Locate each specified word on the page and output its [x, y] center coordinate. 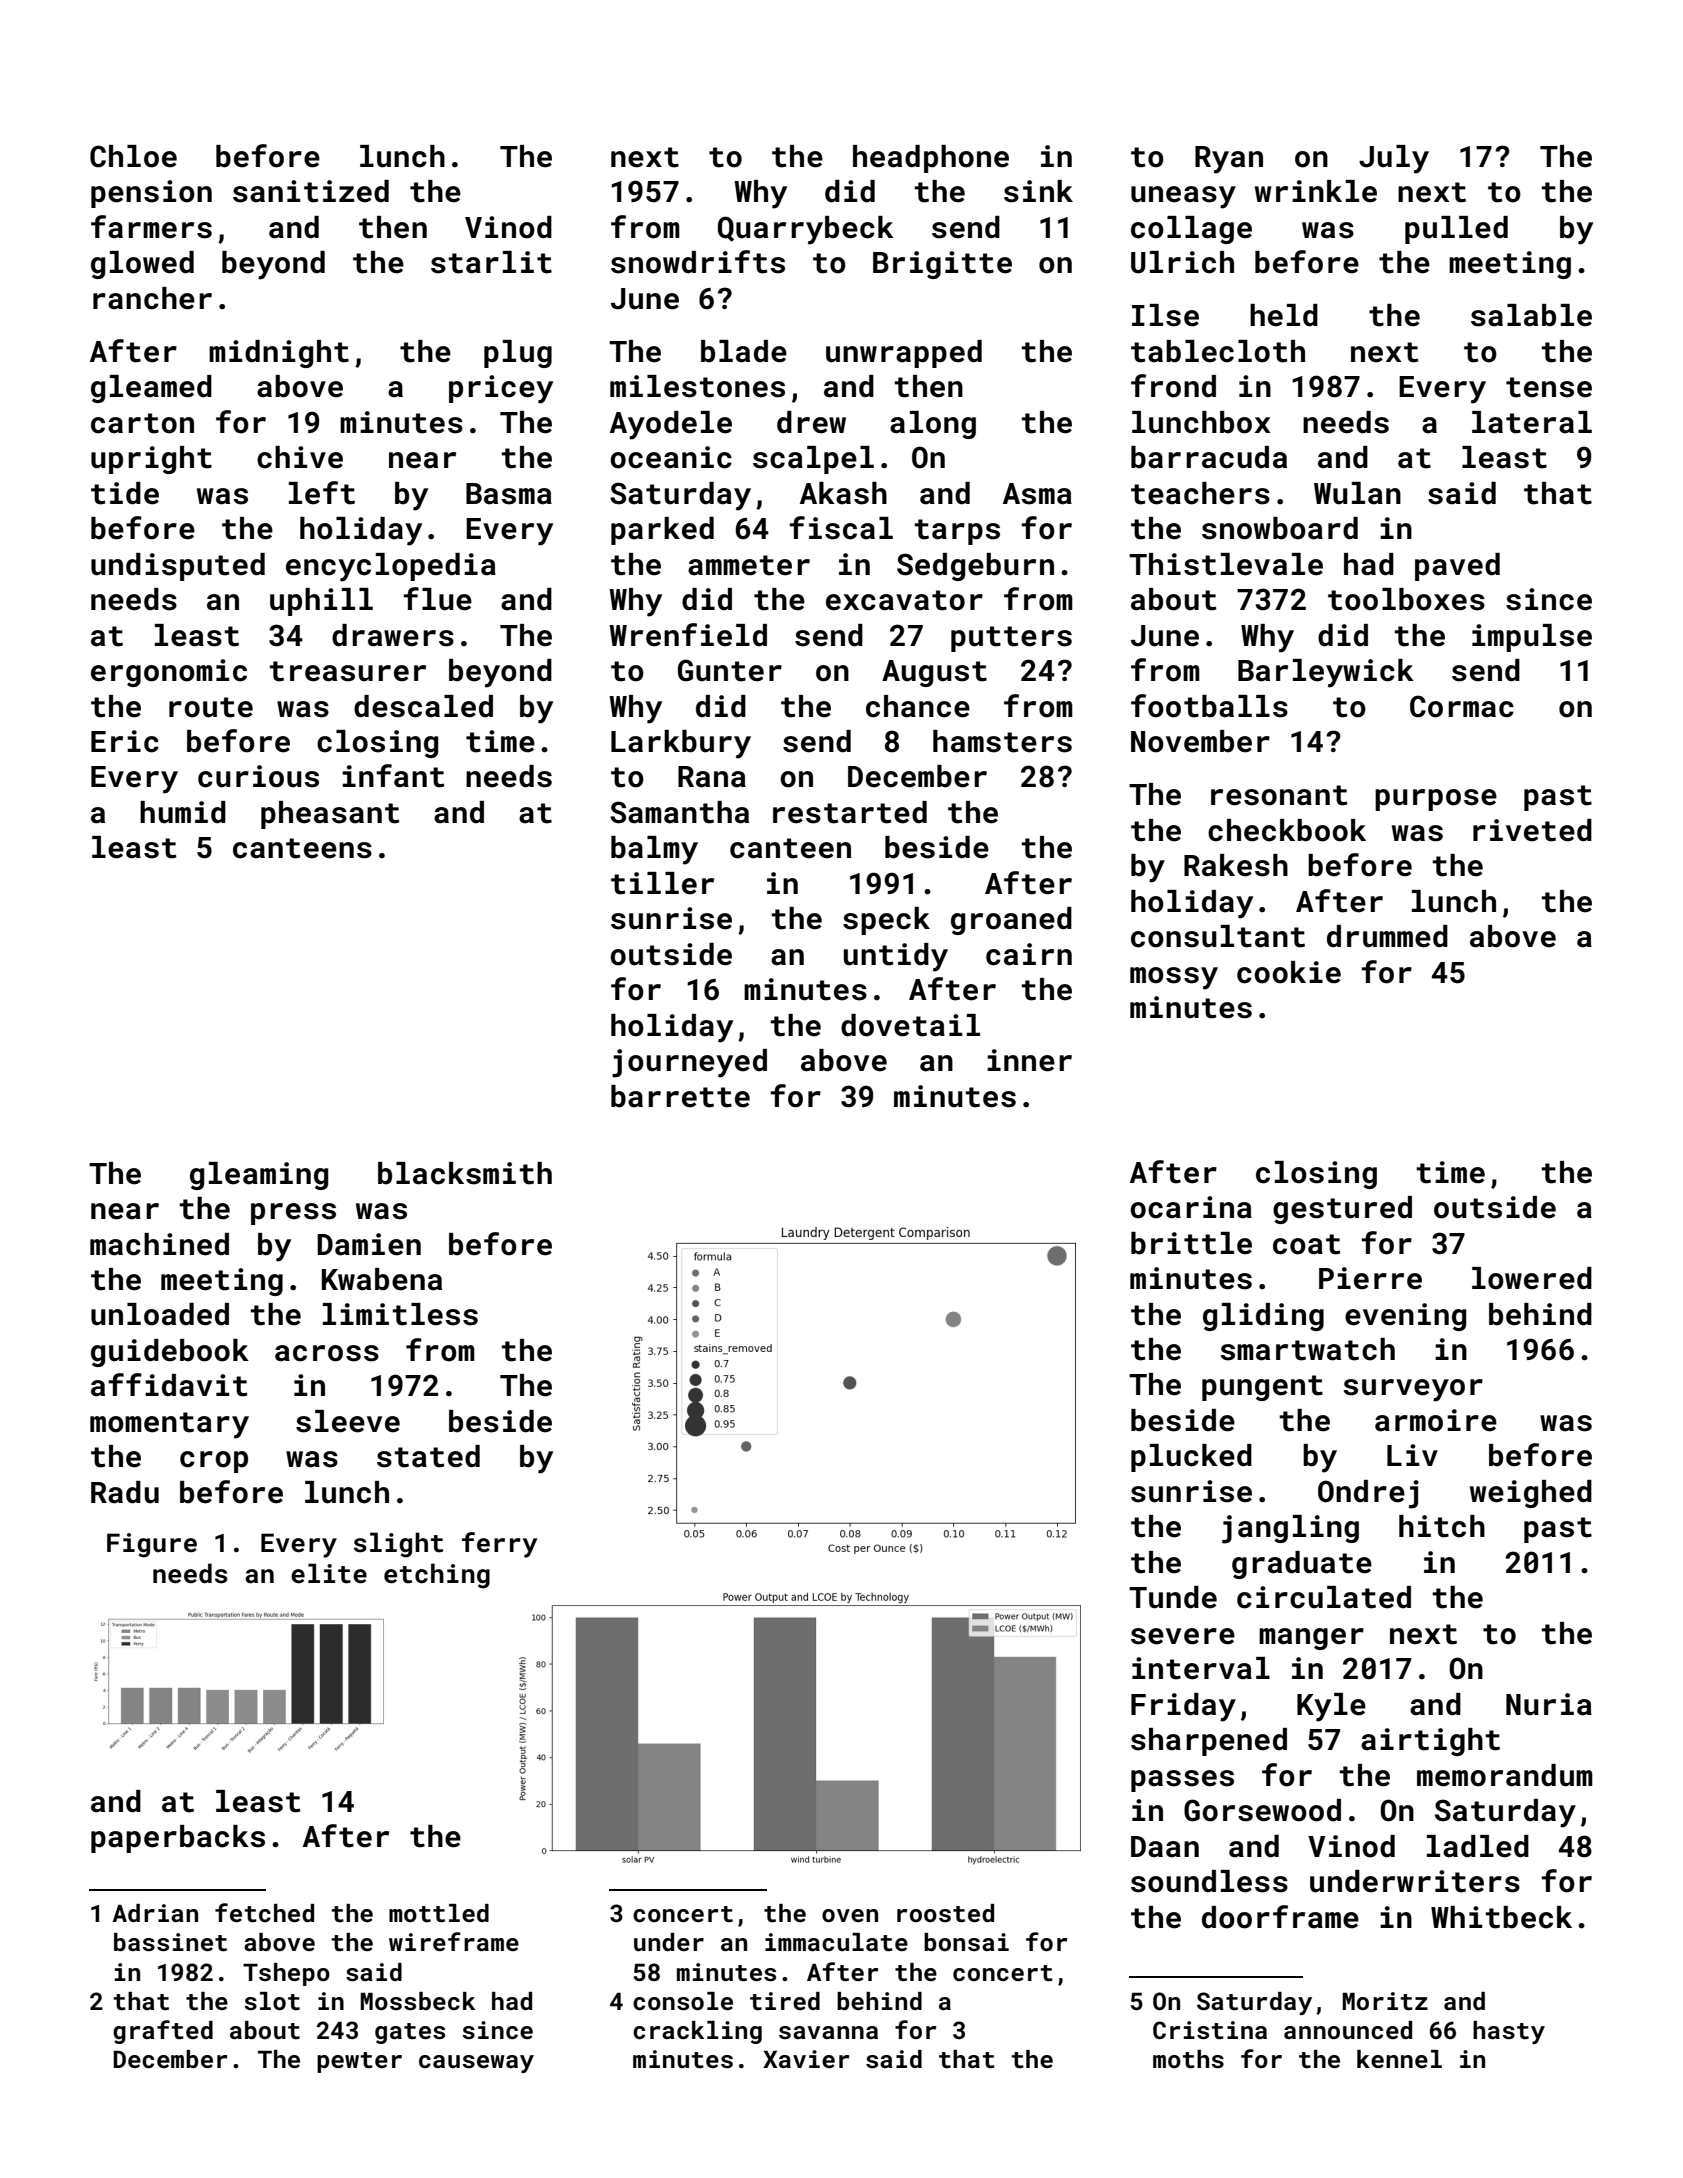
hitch [1442, 1526]
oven [850, 1915]
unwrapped [904, 354]
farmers [151, 227]
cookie [1289, 972]
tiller [662, 883]
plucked [1191, 1458]
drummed [1387, 936]
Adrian [155, 1913]
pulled [1456, 230]
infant [393, 776]
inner [1029, 1060]
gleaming [259, 1176]
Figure [152, 1545]
